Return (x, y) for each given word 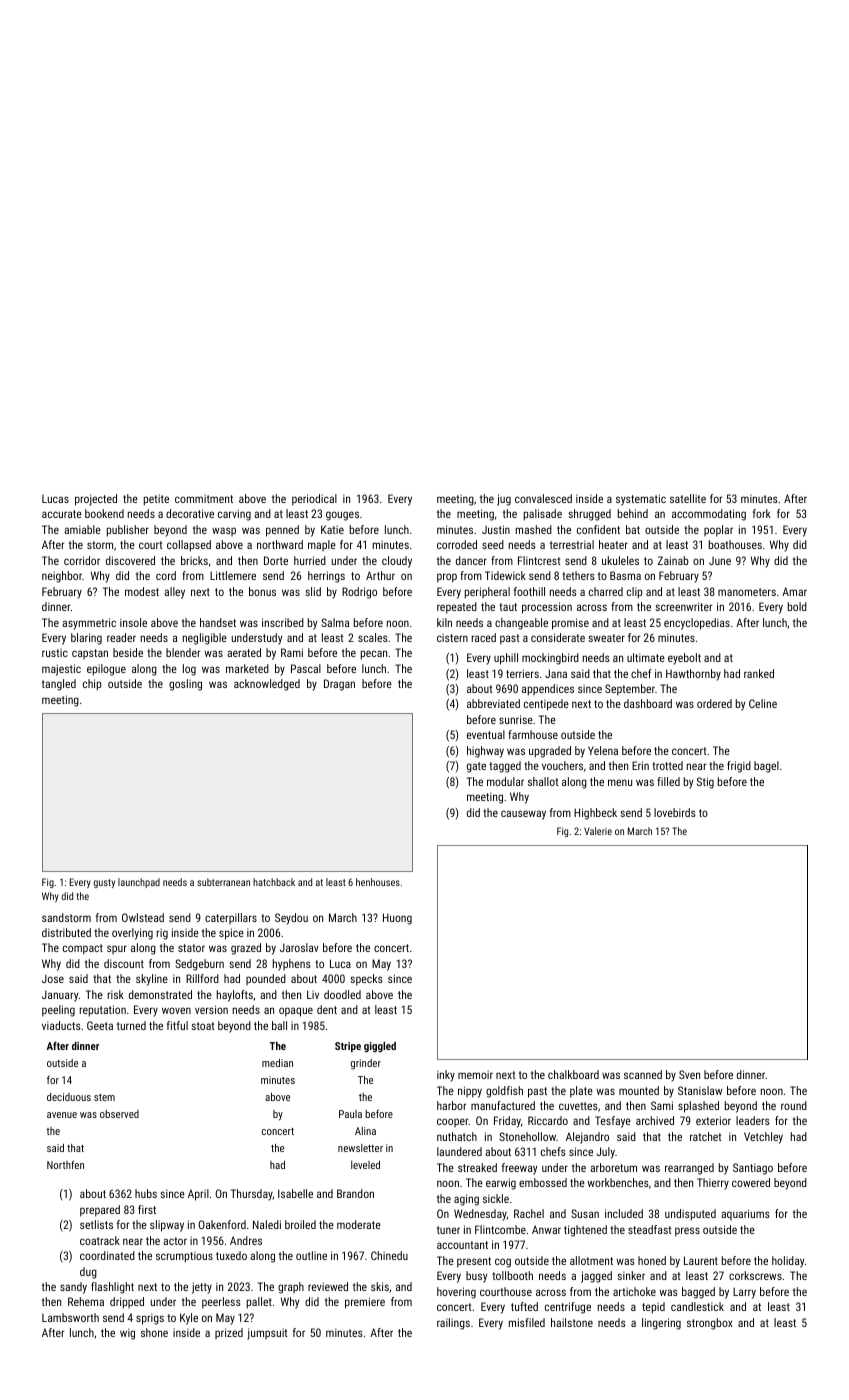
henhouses (378, 882)
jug (504, 500)
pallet (259, 1303)
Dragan (339, 685)
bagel (766, 767)
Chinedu (389, 1255)
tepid (653, 1308)
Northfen (65, 1164)
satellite (688, 498)
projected (96, 500)
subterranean (223, 882)
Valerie (598, 831)
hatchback (274, 882)
